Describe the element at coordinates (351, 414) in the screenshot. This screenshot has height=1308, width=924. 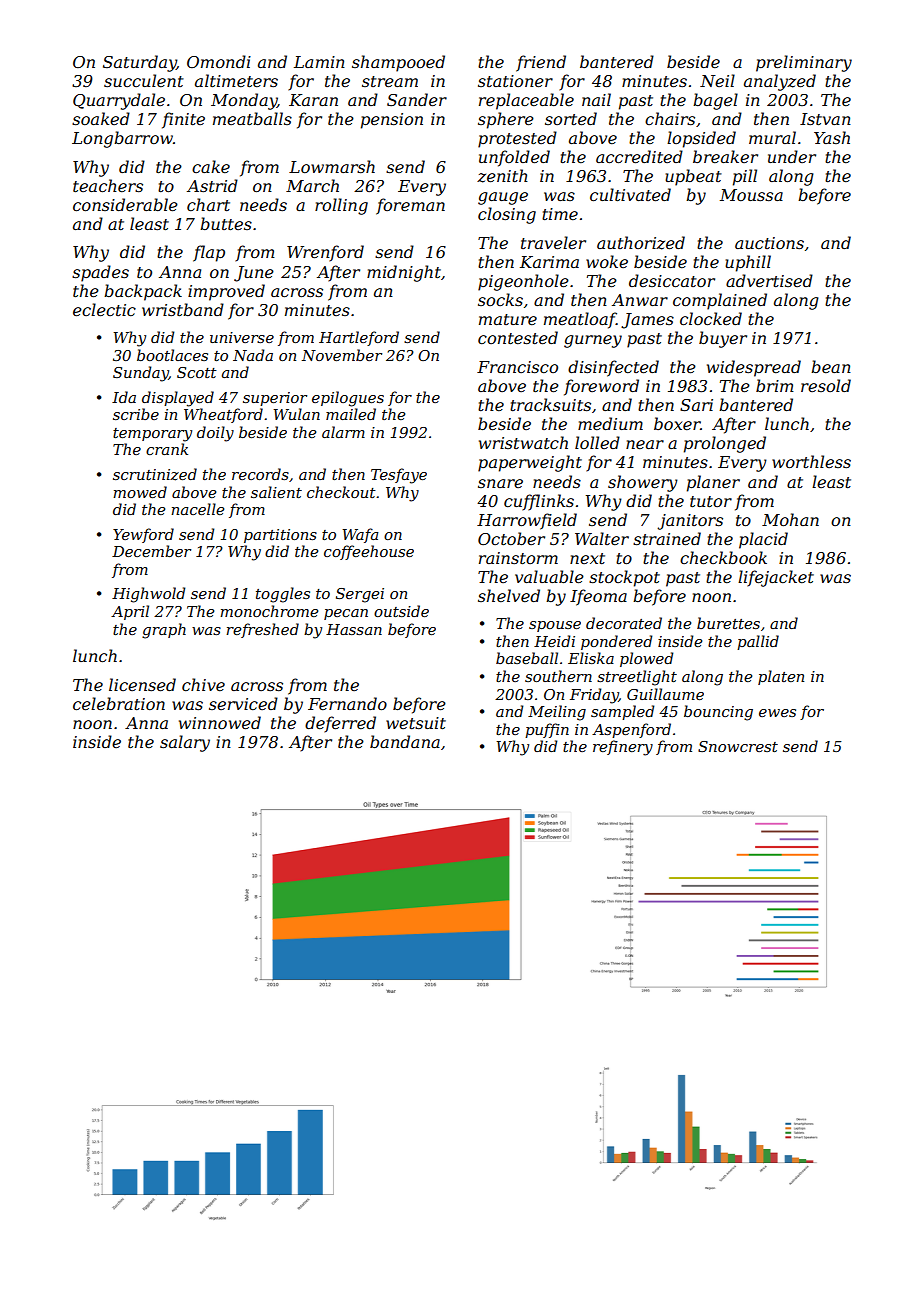
I see `mailed` at that location.
